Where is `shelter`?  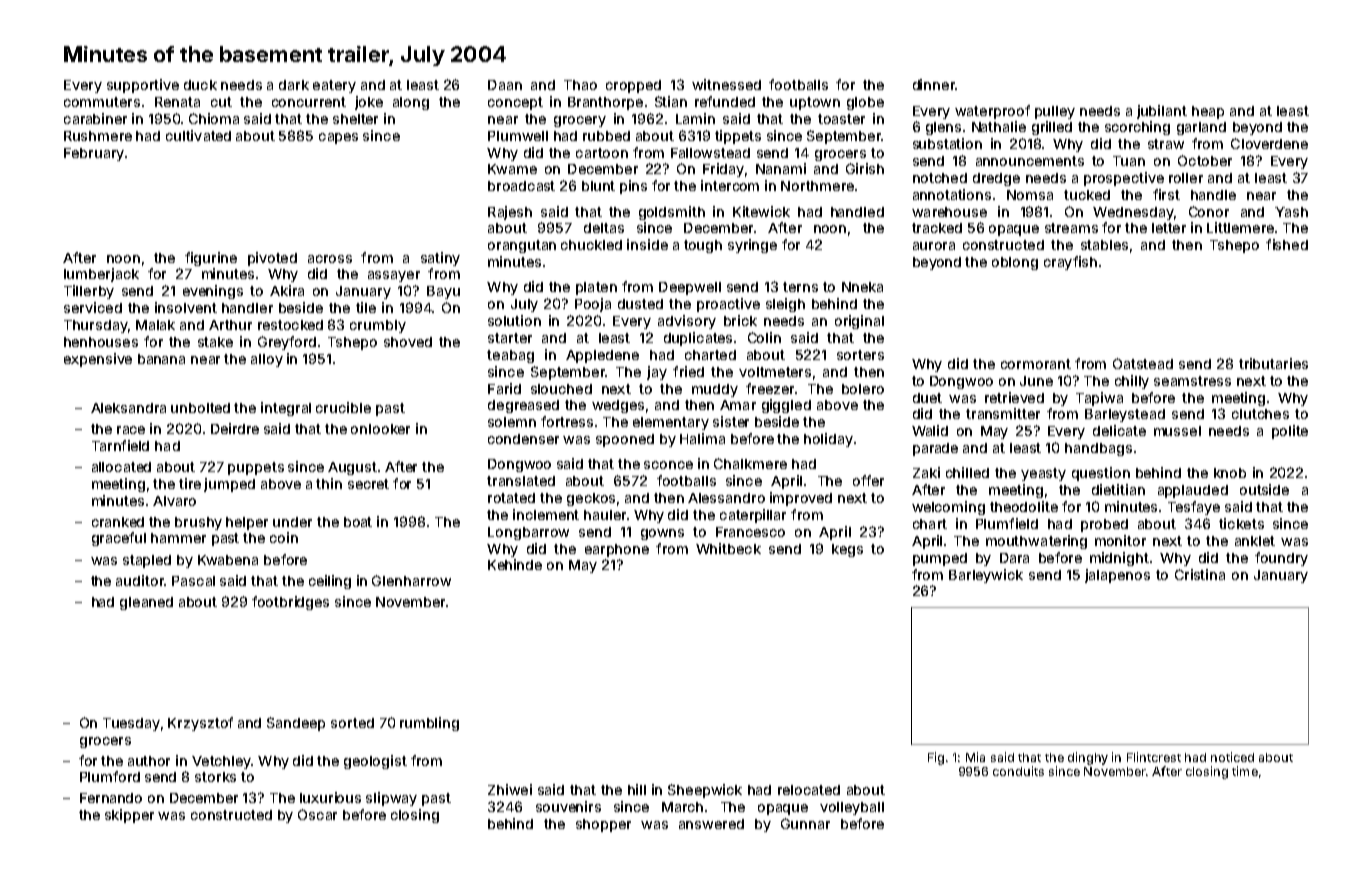 shelter is located at coordinates (355, 119).
